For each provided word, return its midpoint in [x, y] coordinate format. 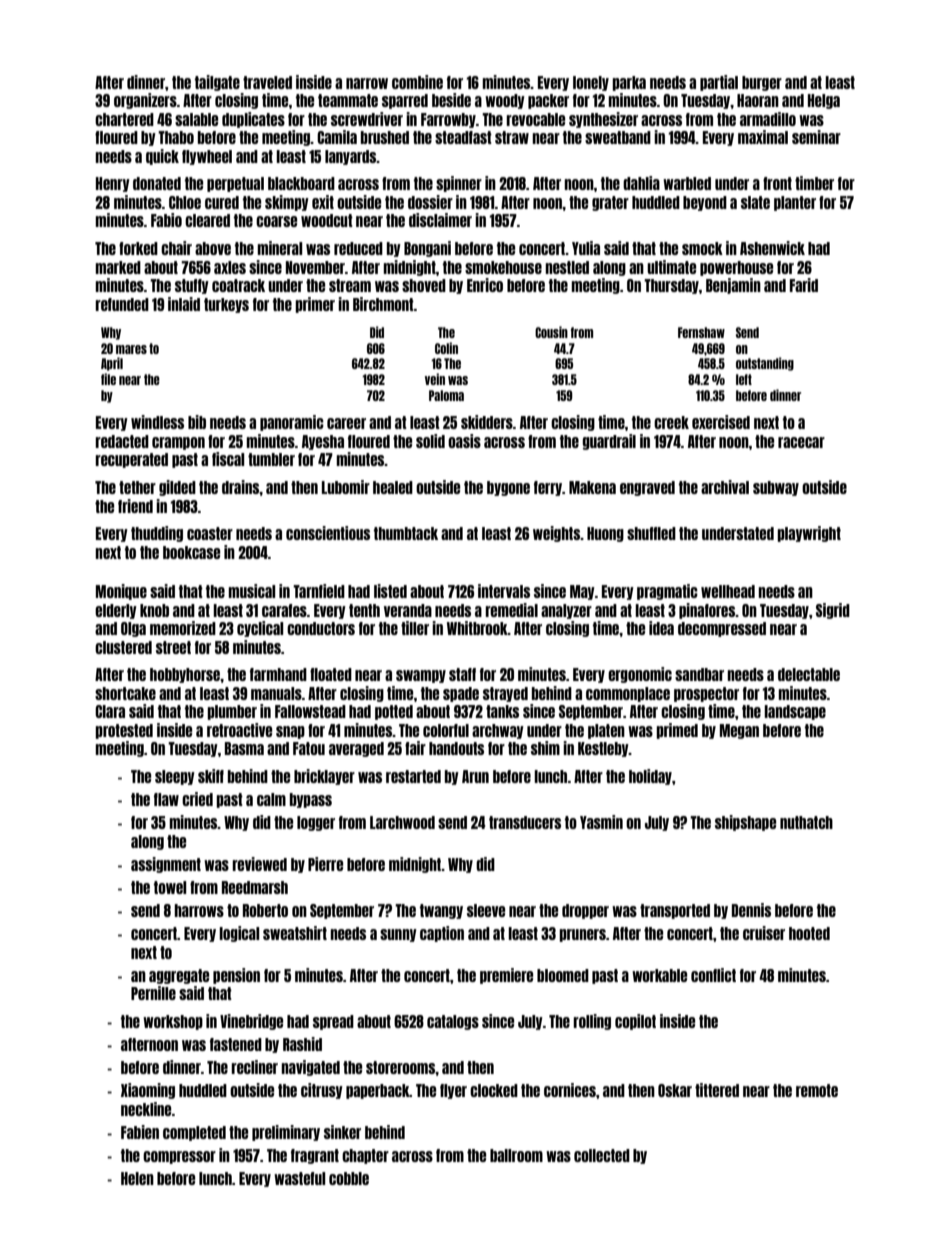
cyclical [260, 629]
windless [157, 422]
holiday [650, 777]
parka [629, 83]
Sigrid [833, 611]
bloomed [563, 975]
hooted [809, 933]
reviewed [259, 864]
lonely [591, 83]
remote [817, 1090]
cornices [570, 1090]
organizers [145, 101]
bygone [508, 488]
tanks [502, 711]
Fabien [140, 1132]
